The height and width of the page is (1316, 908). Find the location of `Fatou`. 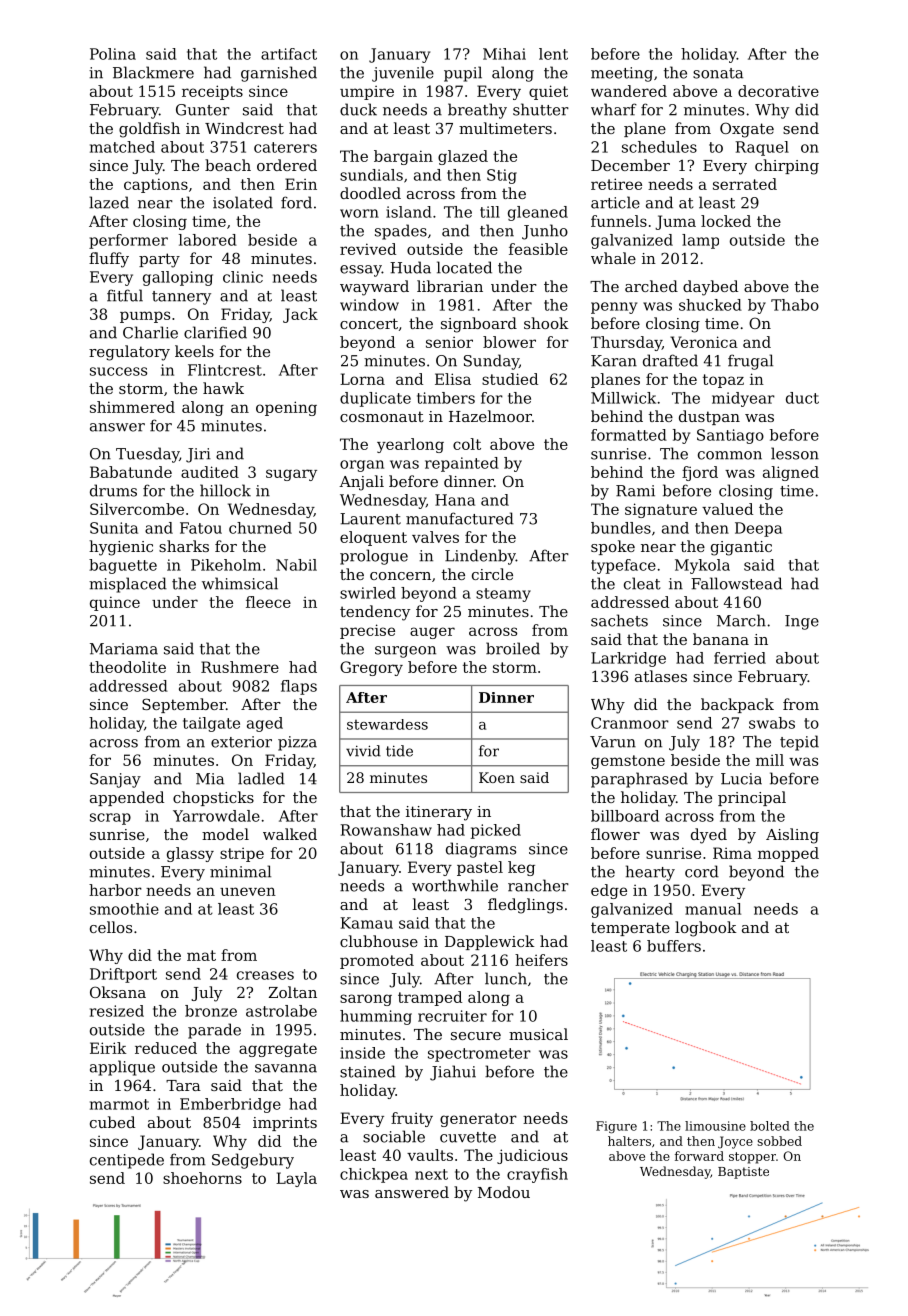

Fatou is located at coordinates (201, 528).
